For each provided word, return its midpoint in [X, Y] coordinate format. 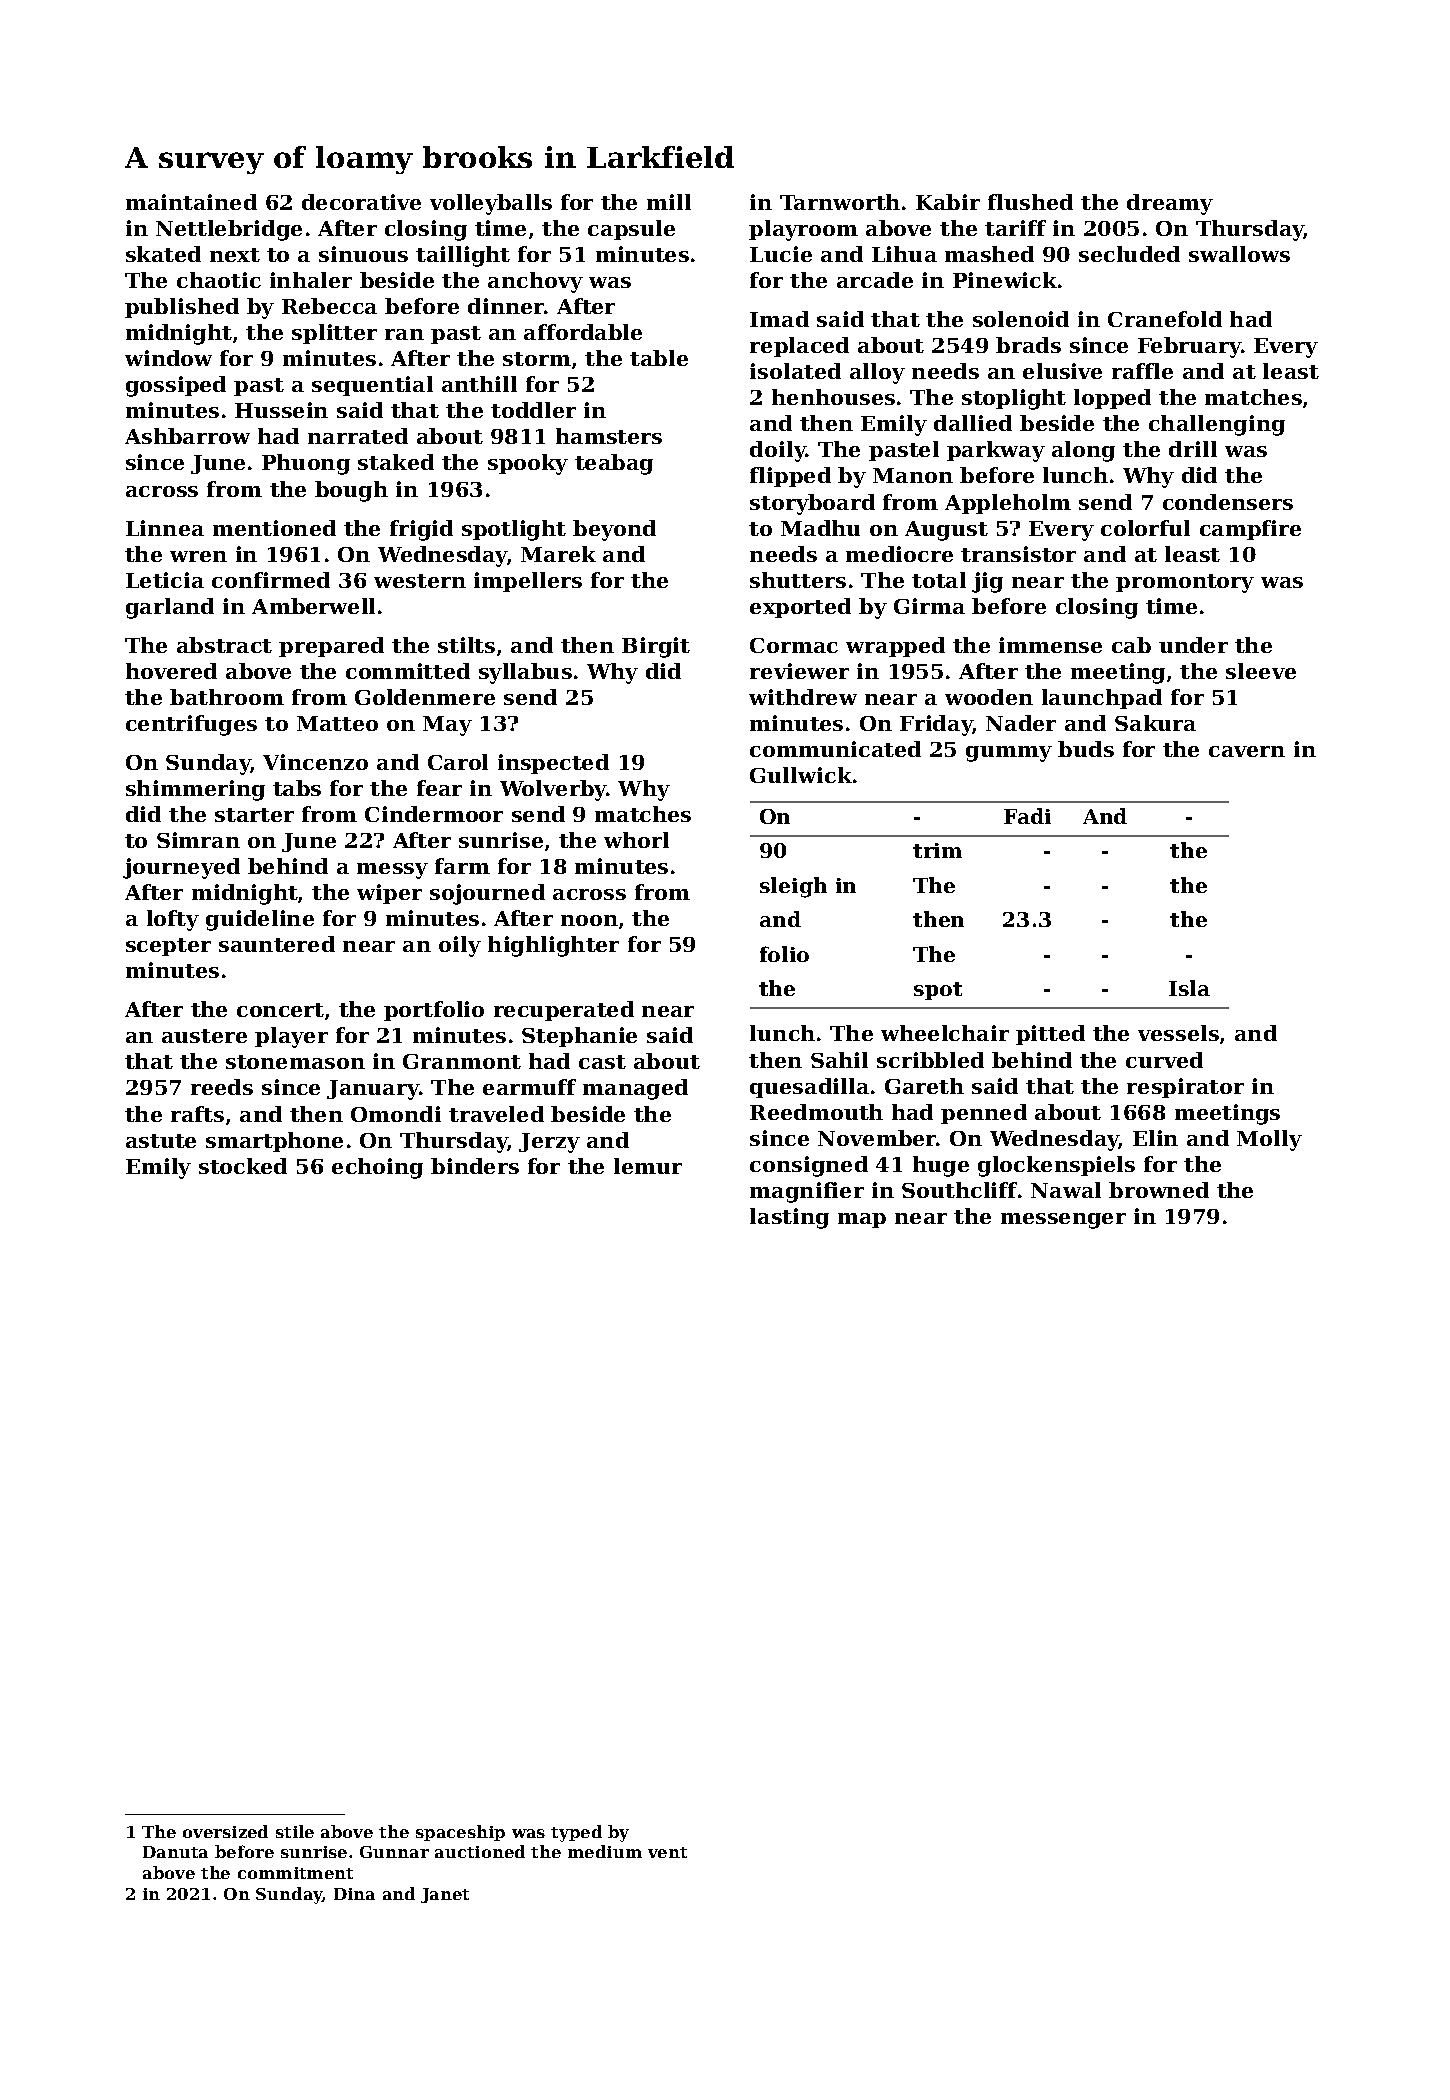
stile [295, 1831]
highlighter [553, 946]
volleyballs [491, 204]
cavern [1247, 751]
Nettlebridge [229, 230]
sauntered [277, 944]
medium [605, 1851]
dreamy [1170, 204]
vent [667, 1852]
